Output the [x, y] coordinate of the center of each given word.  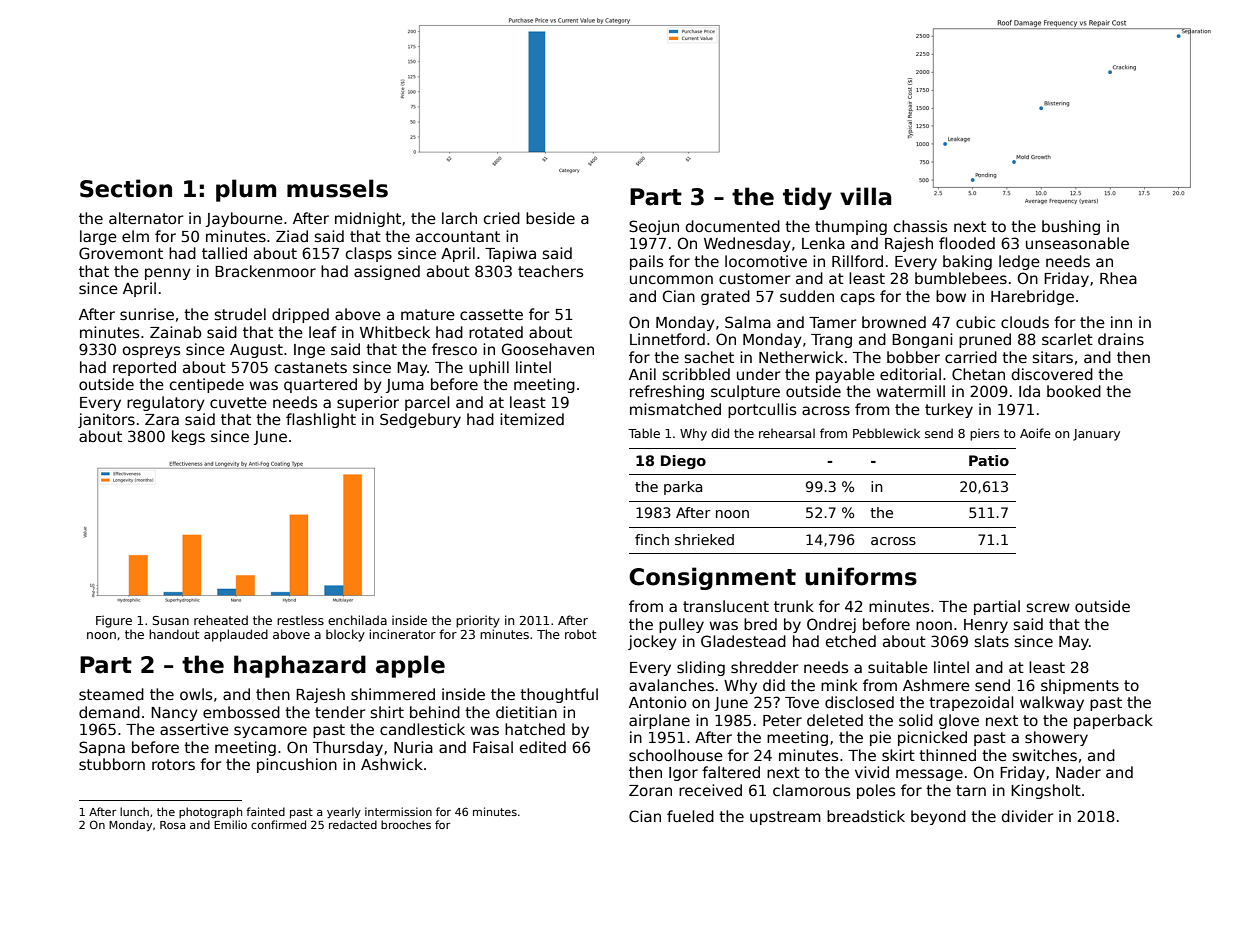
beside [550, 218]
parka [683, 488]
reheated [221, 620]
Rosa [172, 825]
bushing [1071, 227]
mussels [337, 188]
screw [1048, 607]
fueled [690, 816]
